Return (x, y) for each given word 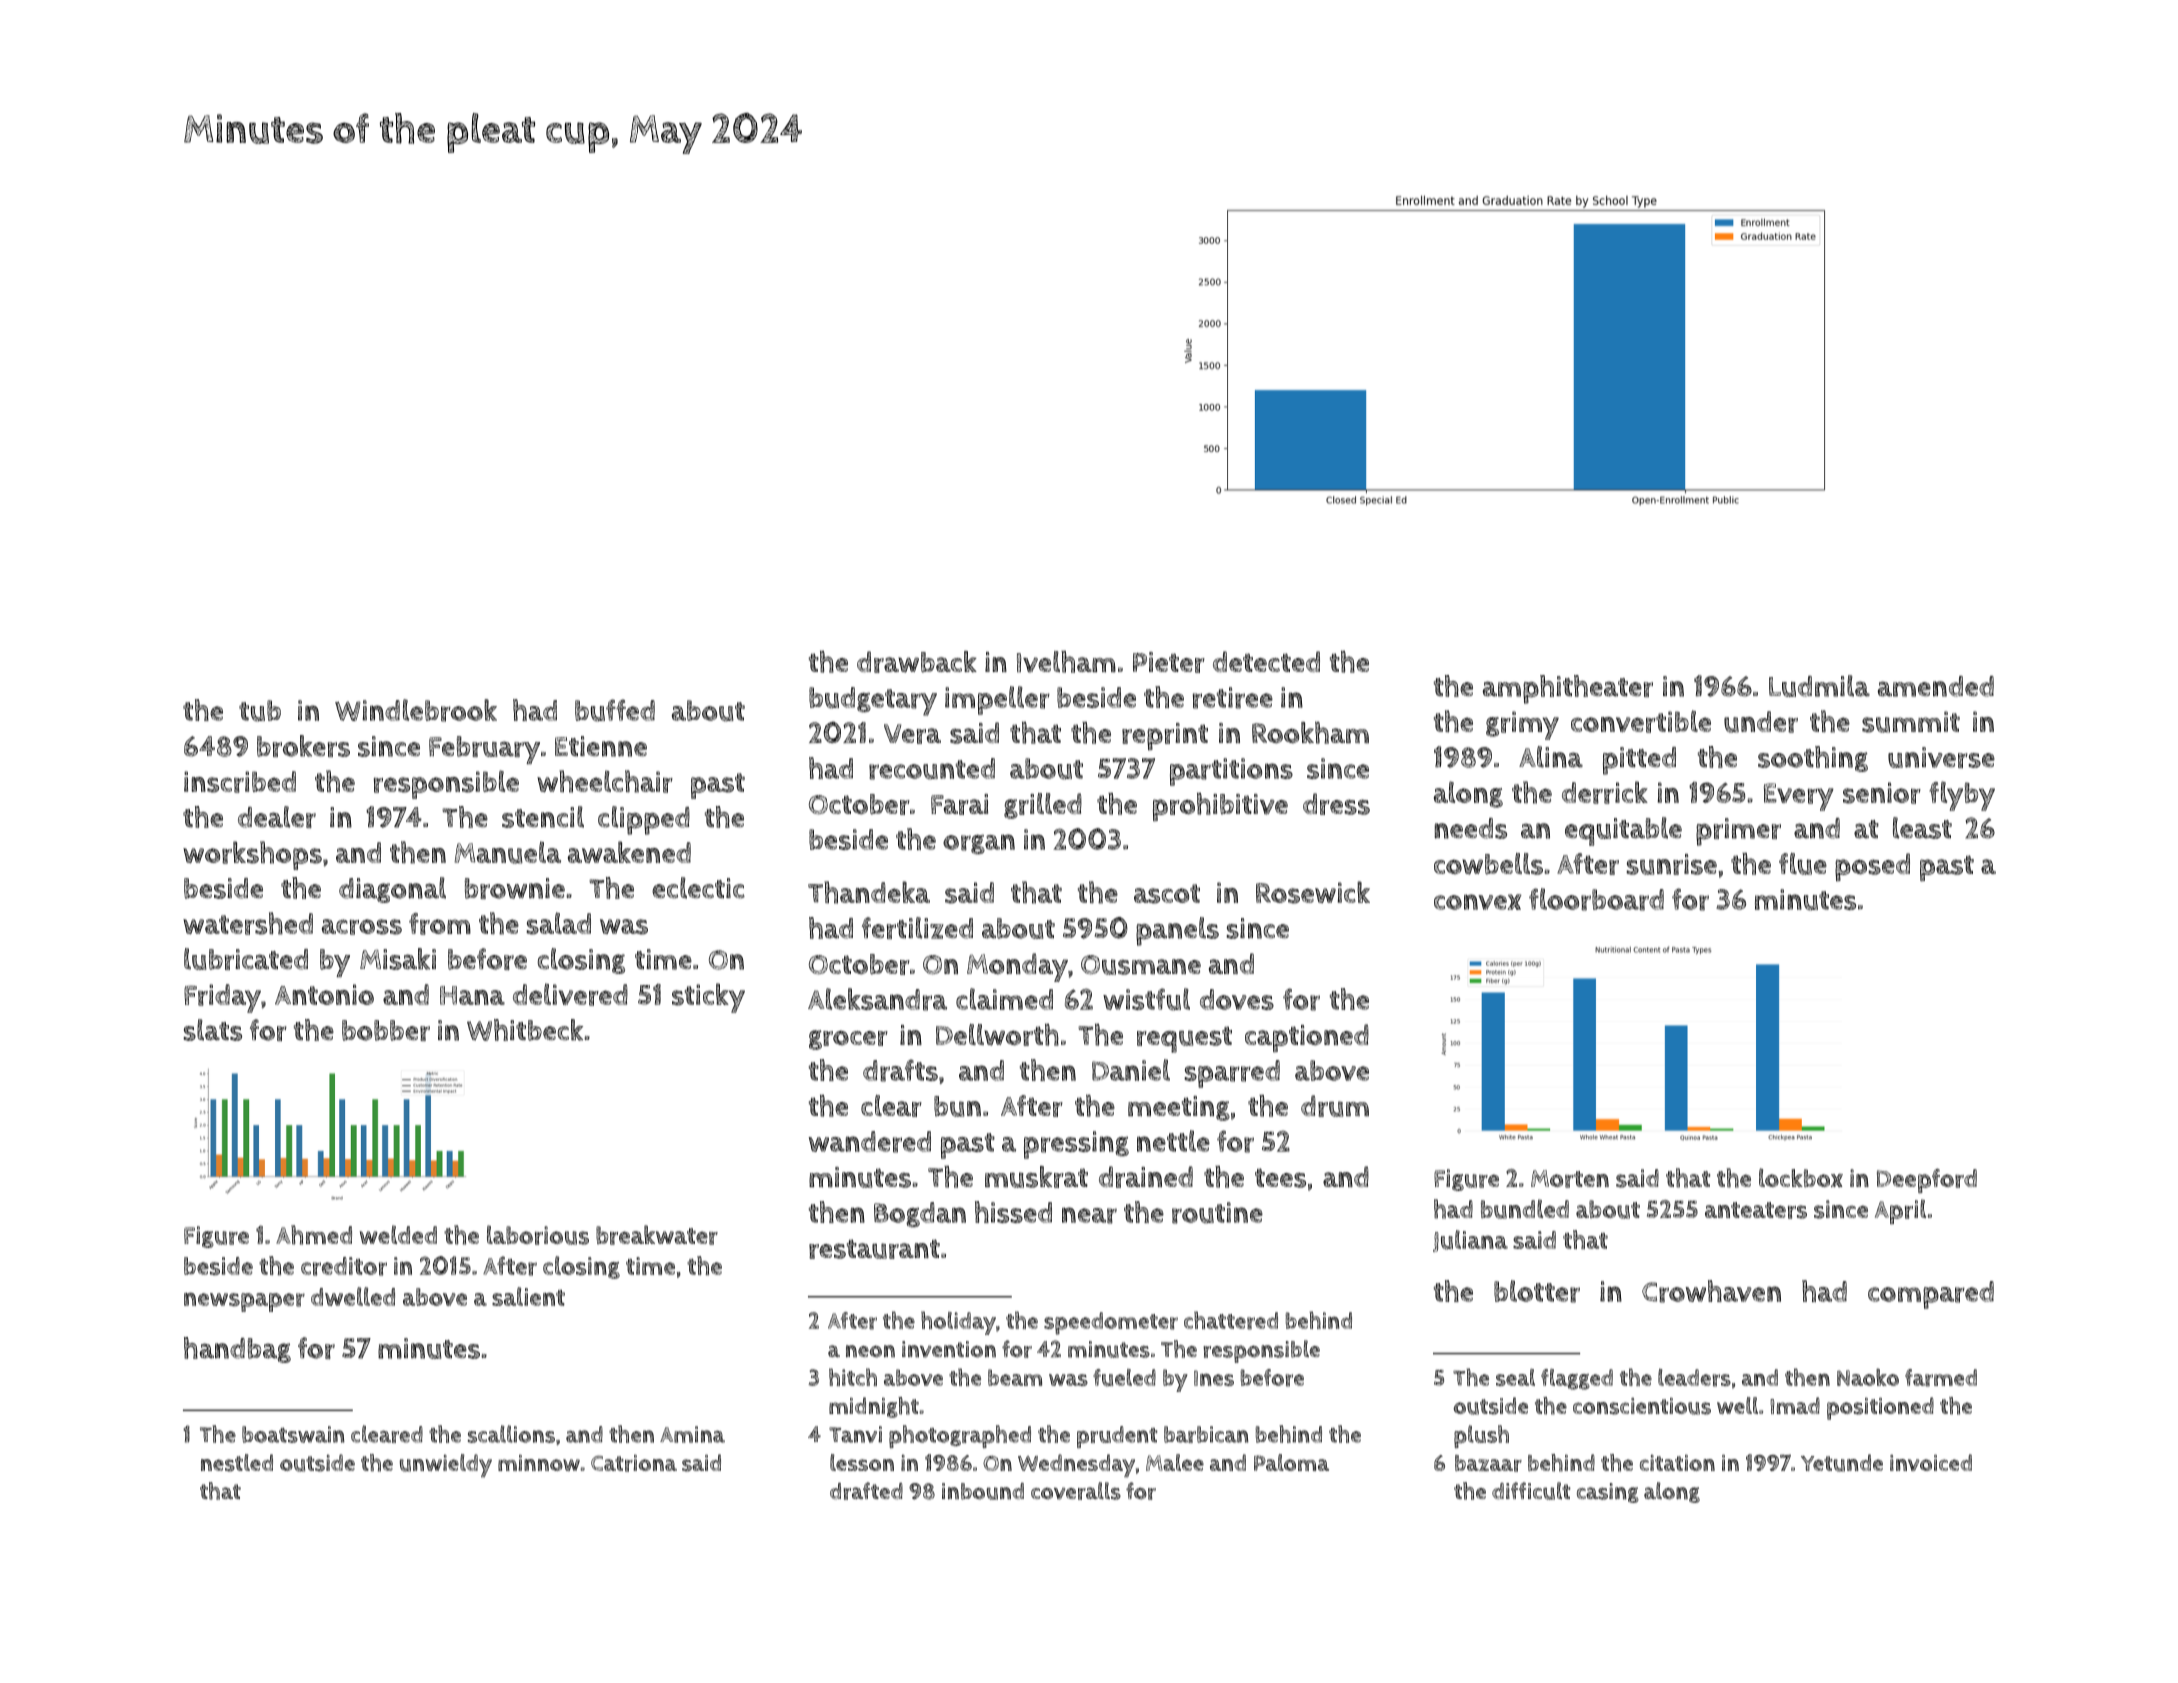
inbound (983, 1491)
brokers (303, 746)
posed (1872, 867)
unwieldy (446, 1466)
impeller (997, 700)
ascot (1167, 894)
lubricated (246, 959)
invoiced (1931, 1462)
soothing (1813, 759)
